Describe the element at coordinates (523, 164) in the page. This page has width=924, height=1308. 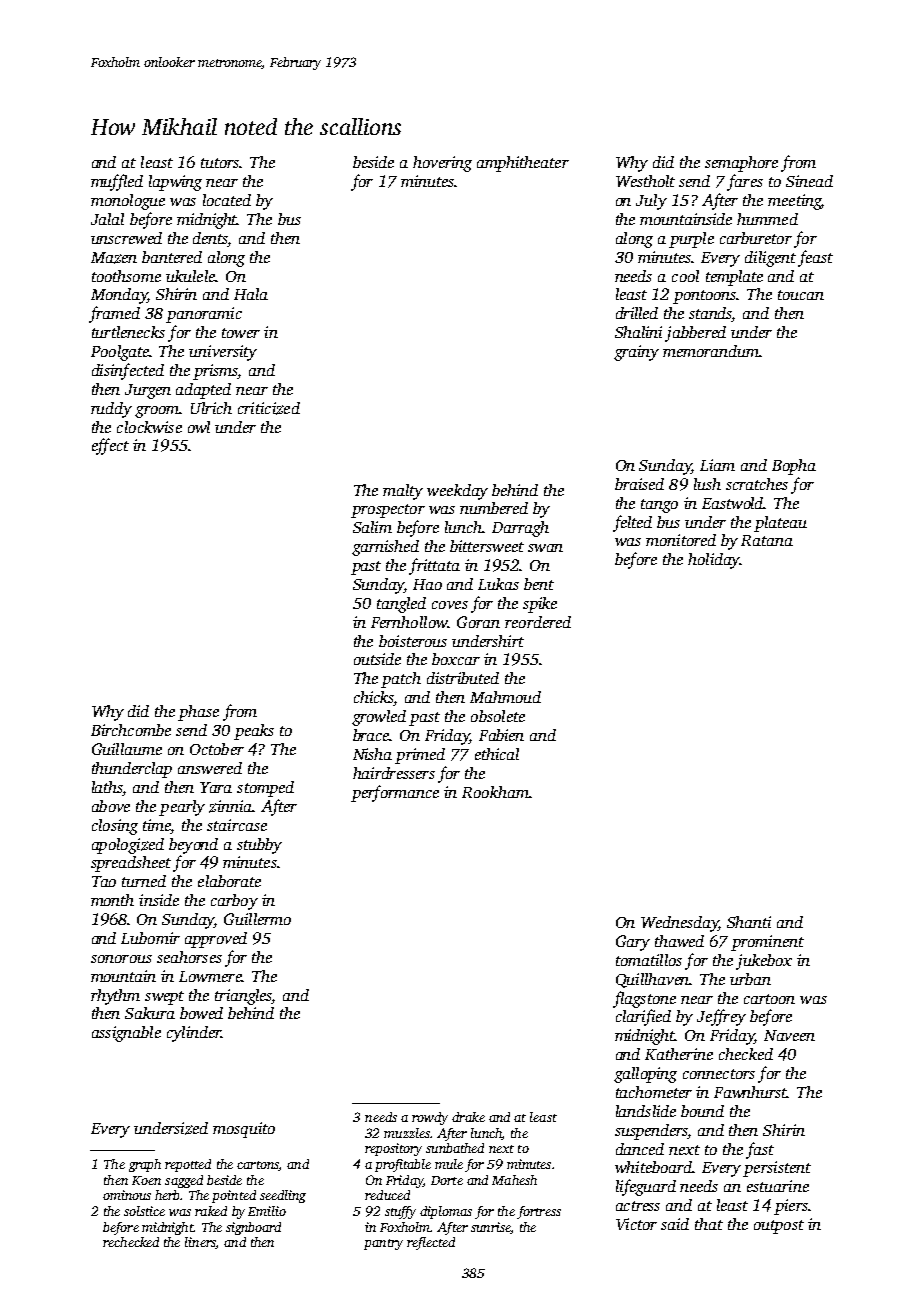
I see `amphitheater` at that location.
